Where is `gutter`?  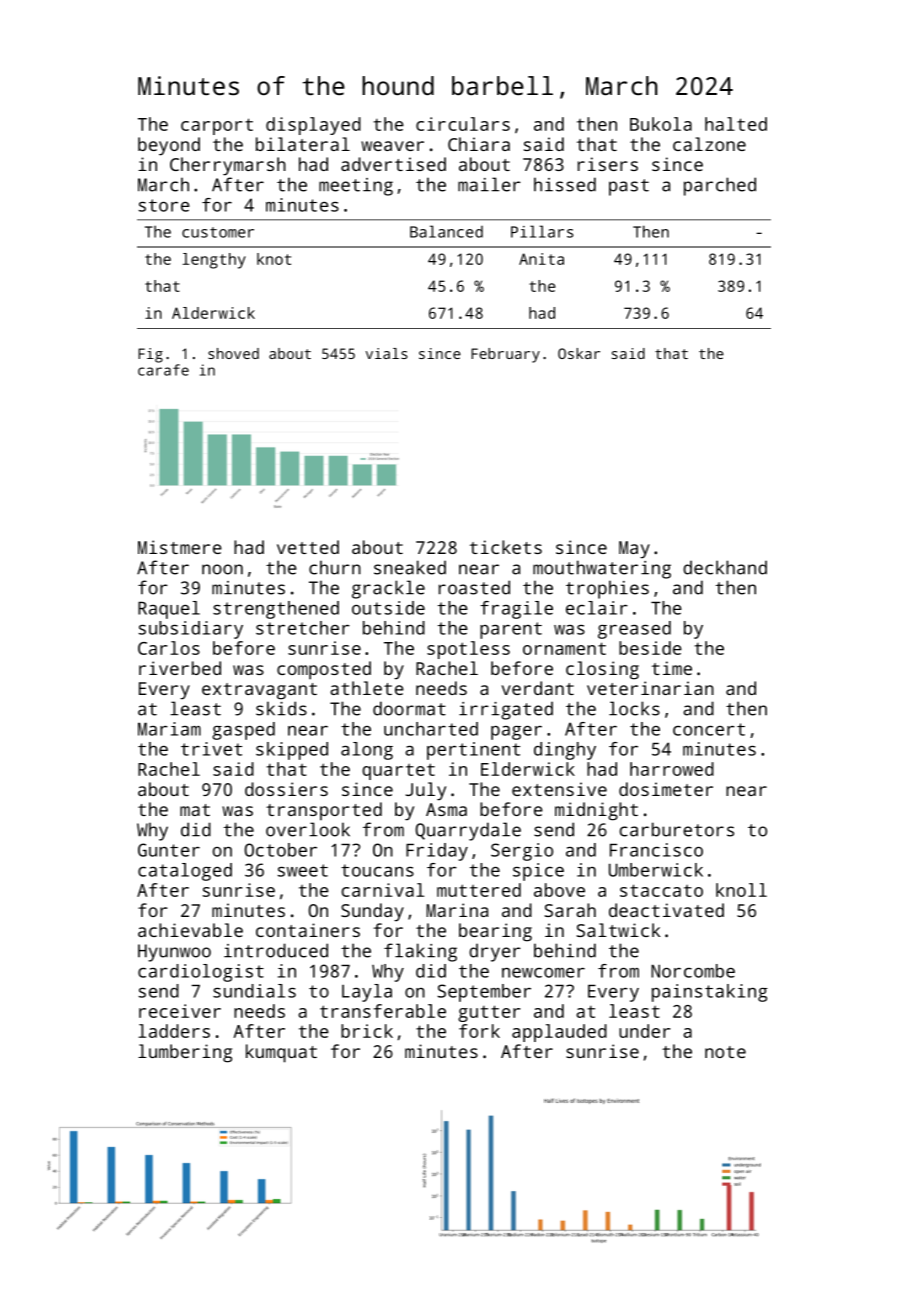
gutter is located at coordinates (489, 1013).
